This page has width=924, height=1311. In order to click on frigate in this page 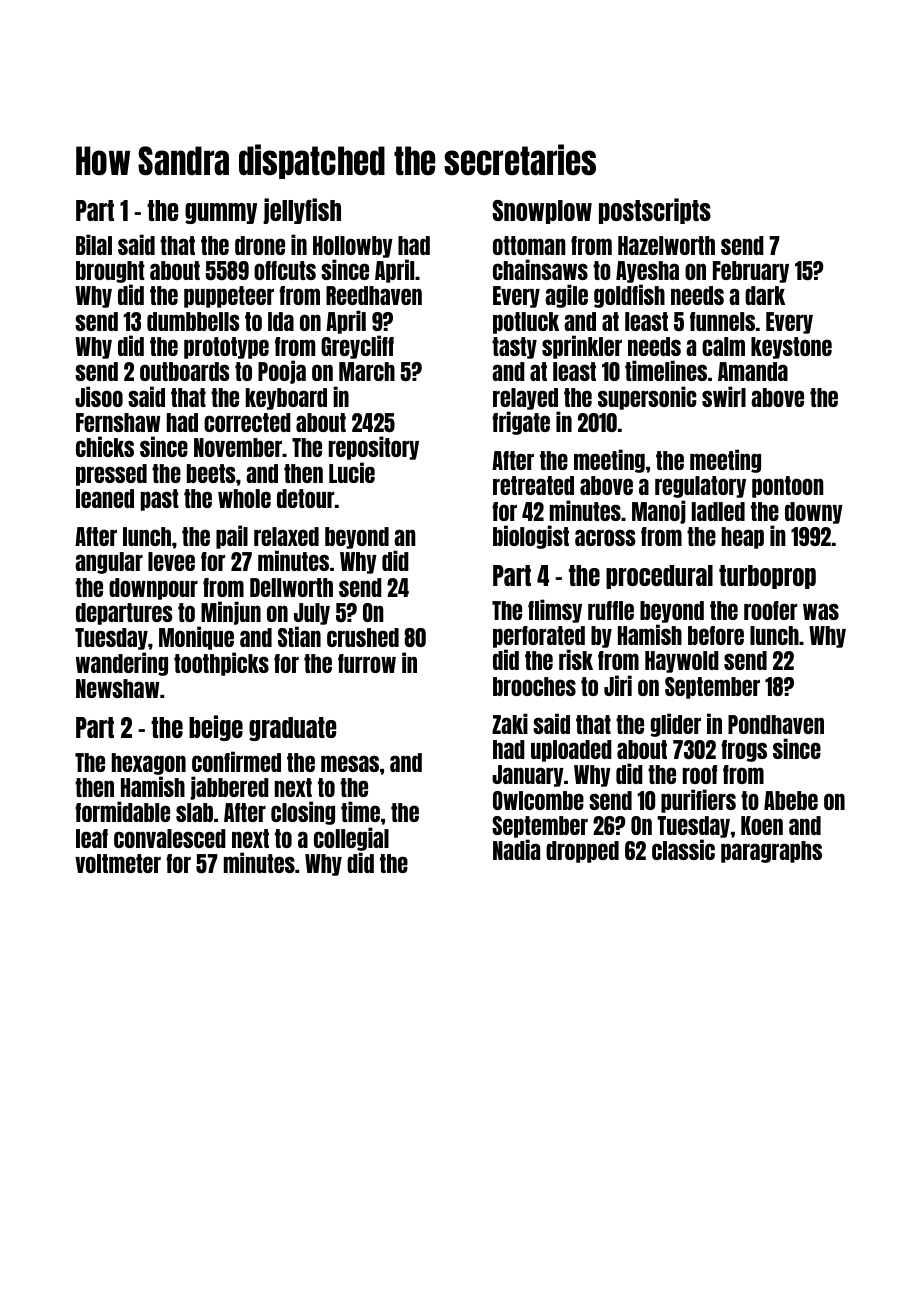, I will do `click(521, 423)`.
